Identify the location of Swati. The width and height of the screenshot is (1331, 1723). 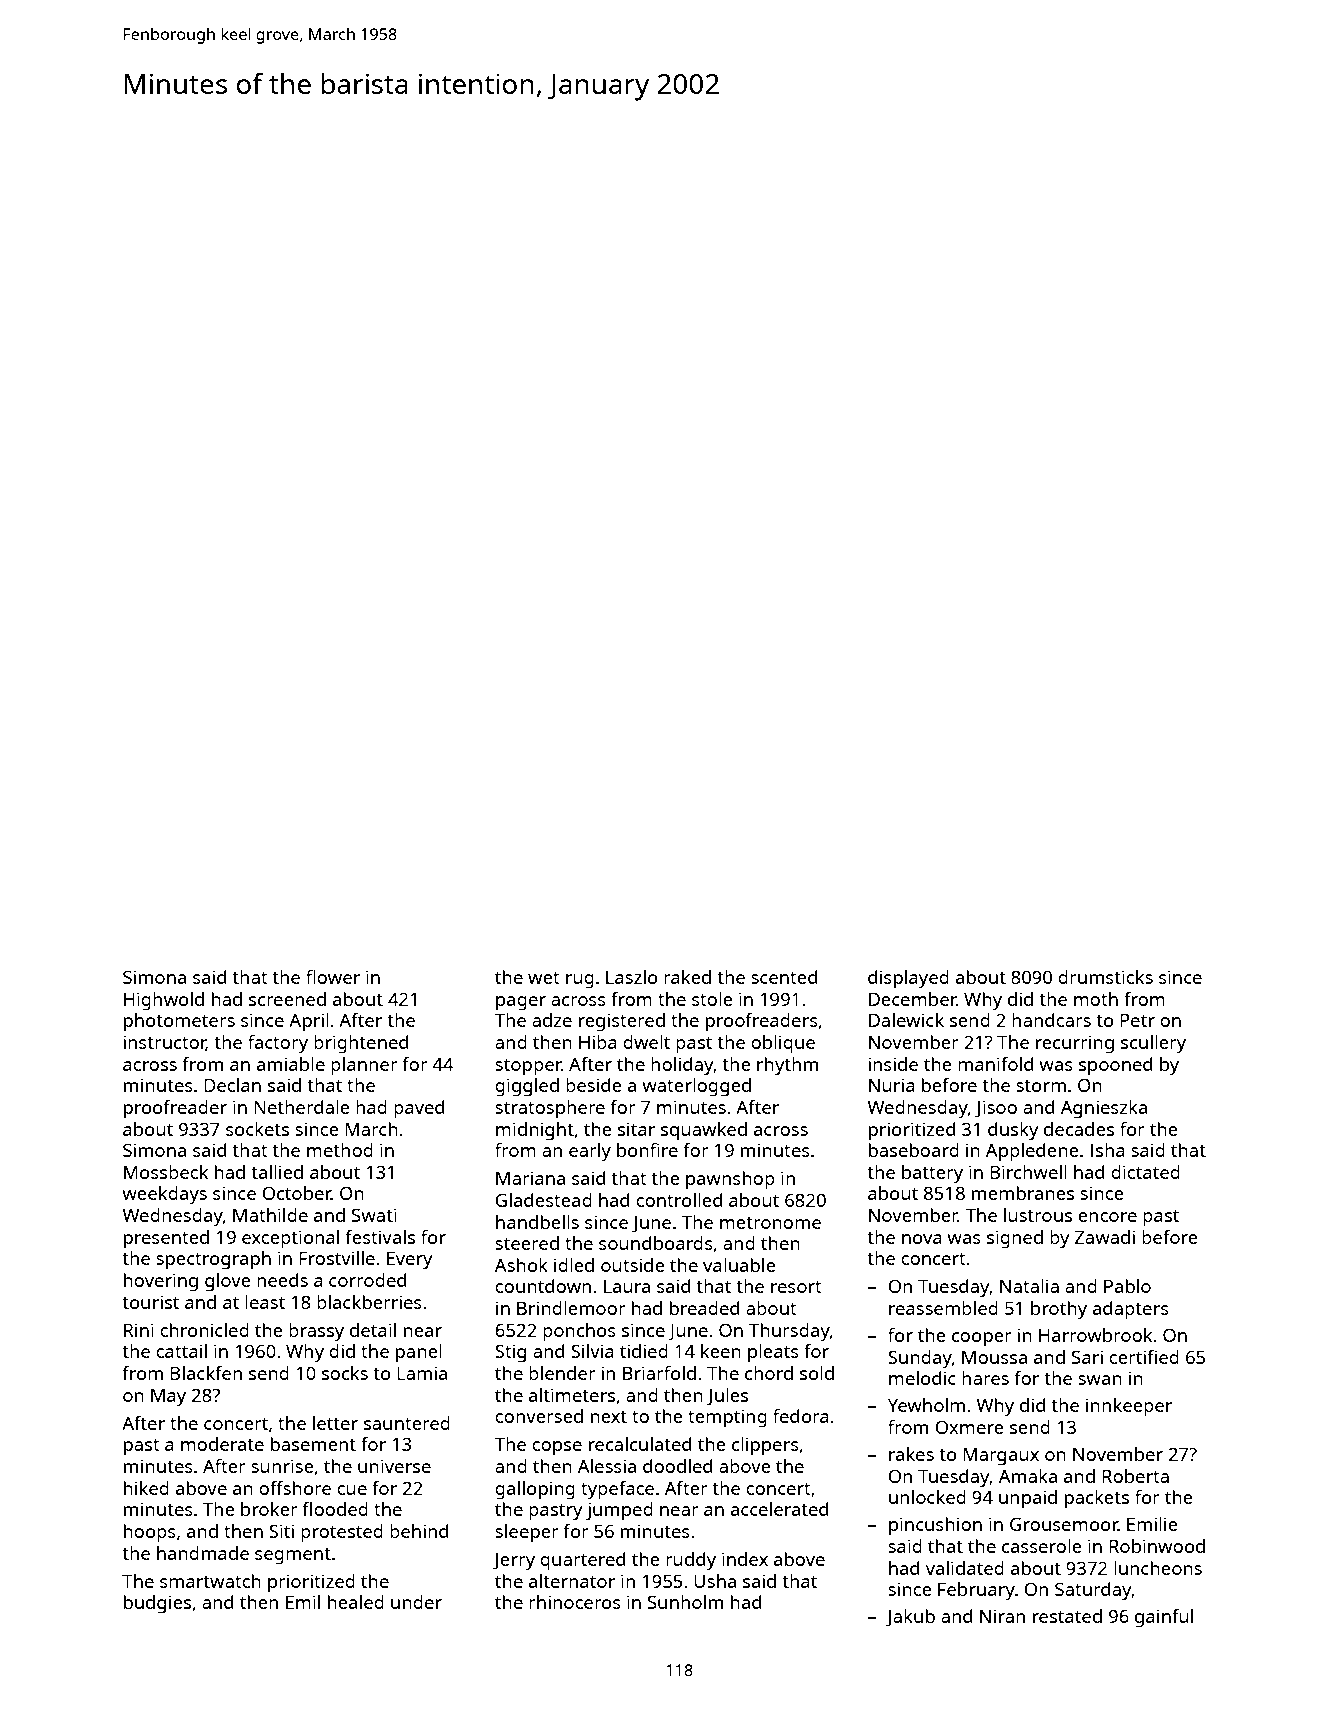
(374, 1215).
